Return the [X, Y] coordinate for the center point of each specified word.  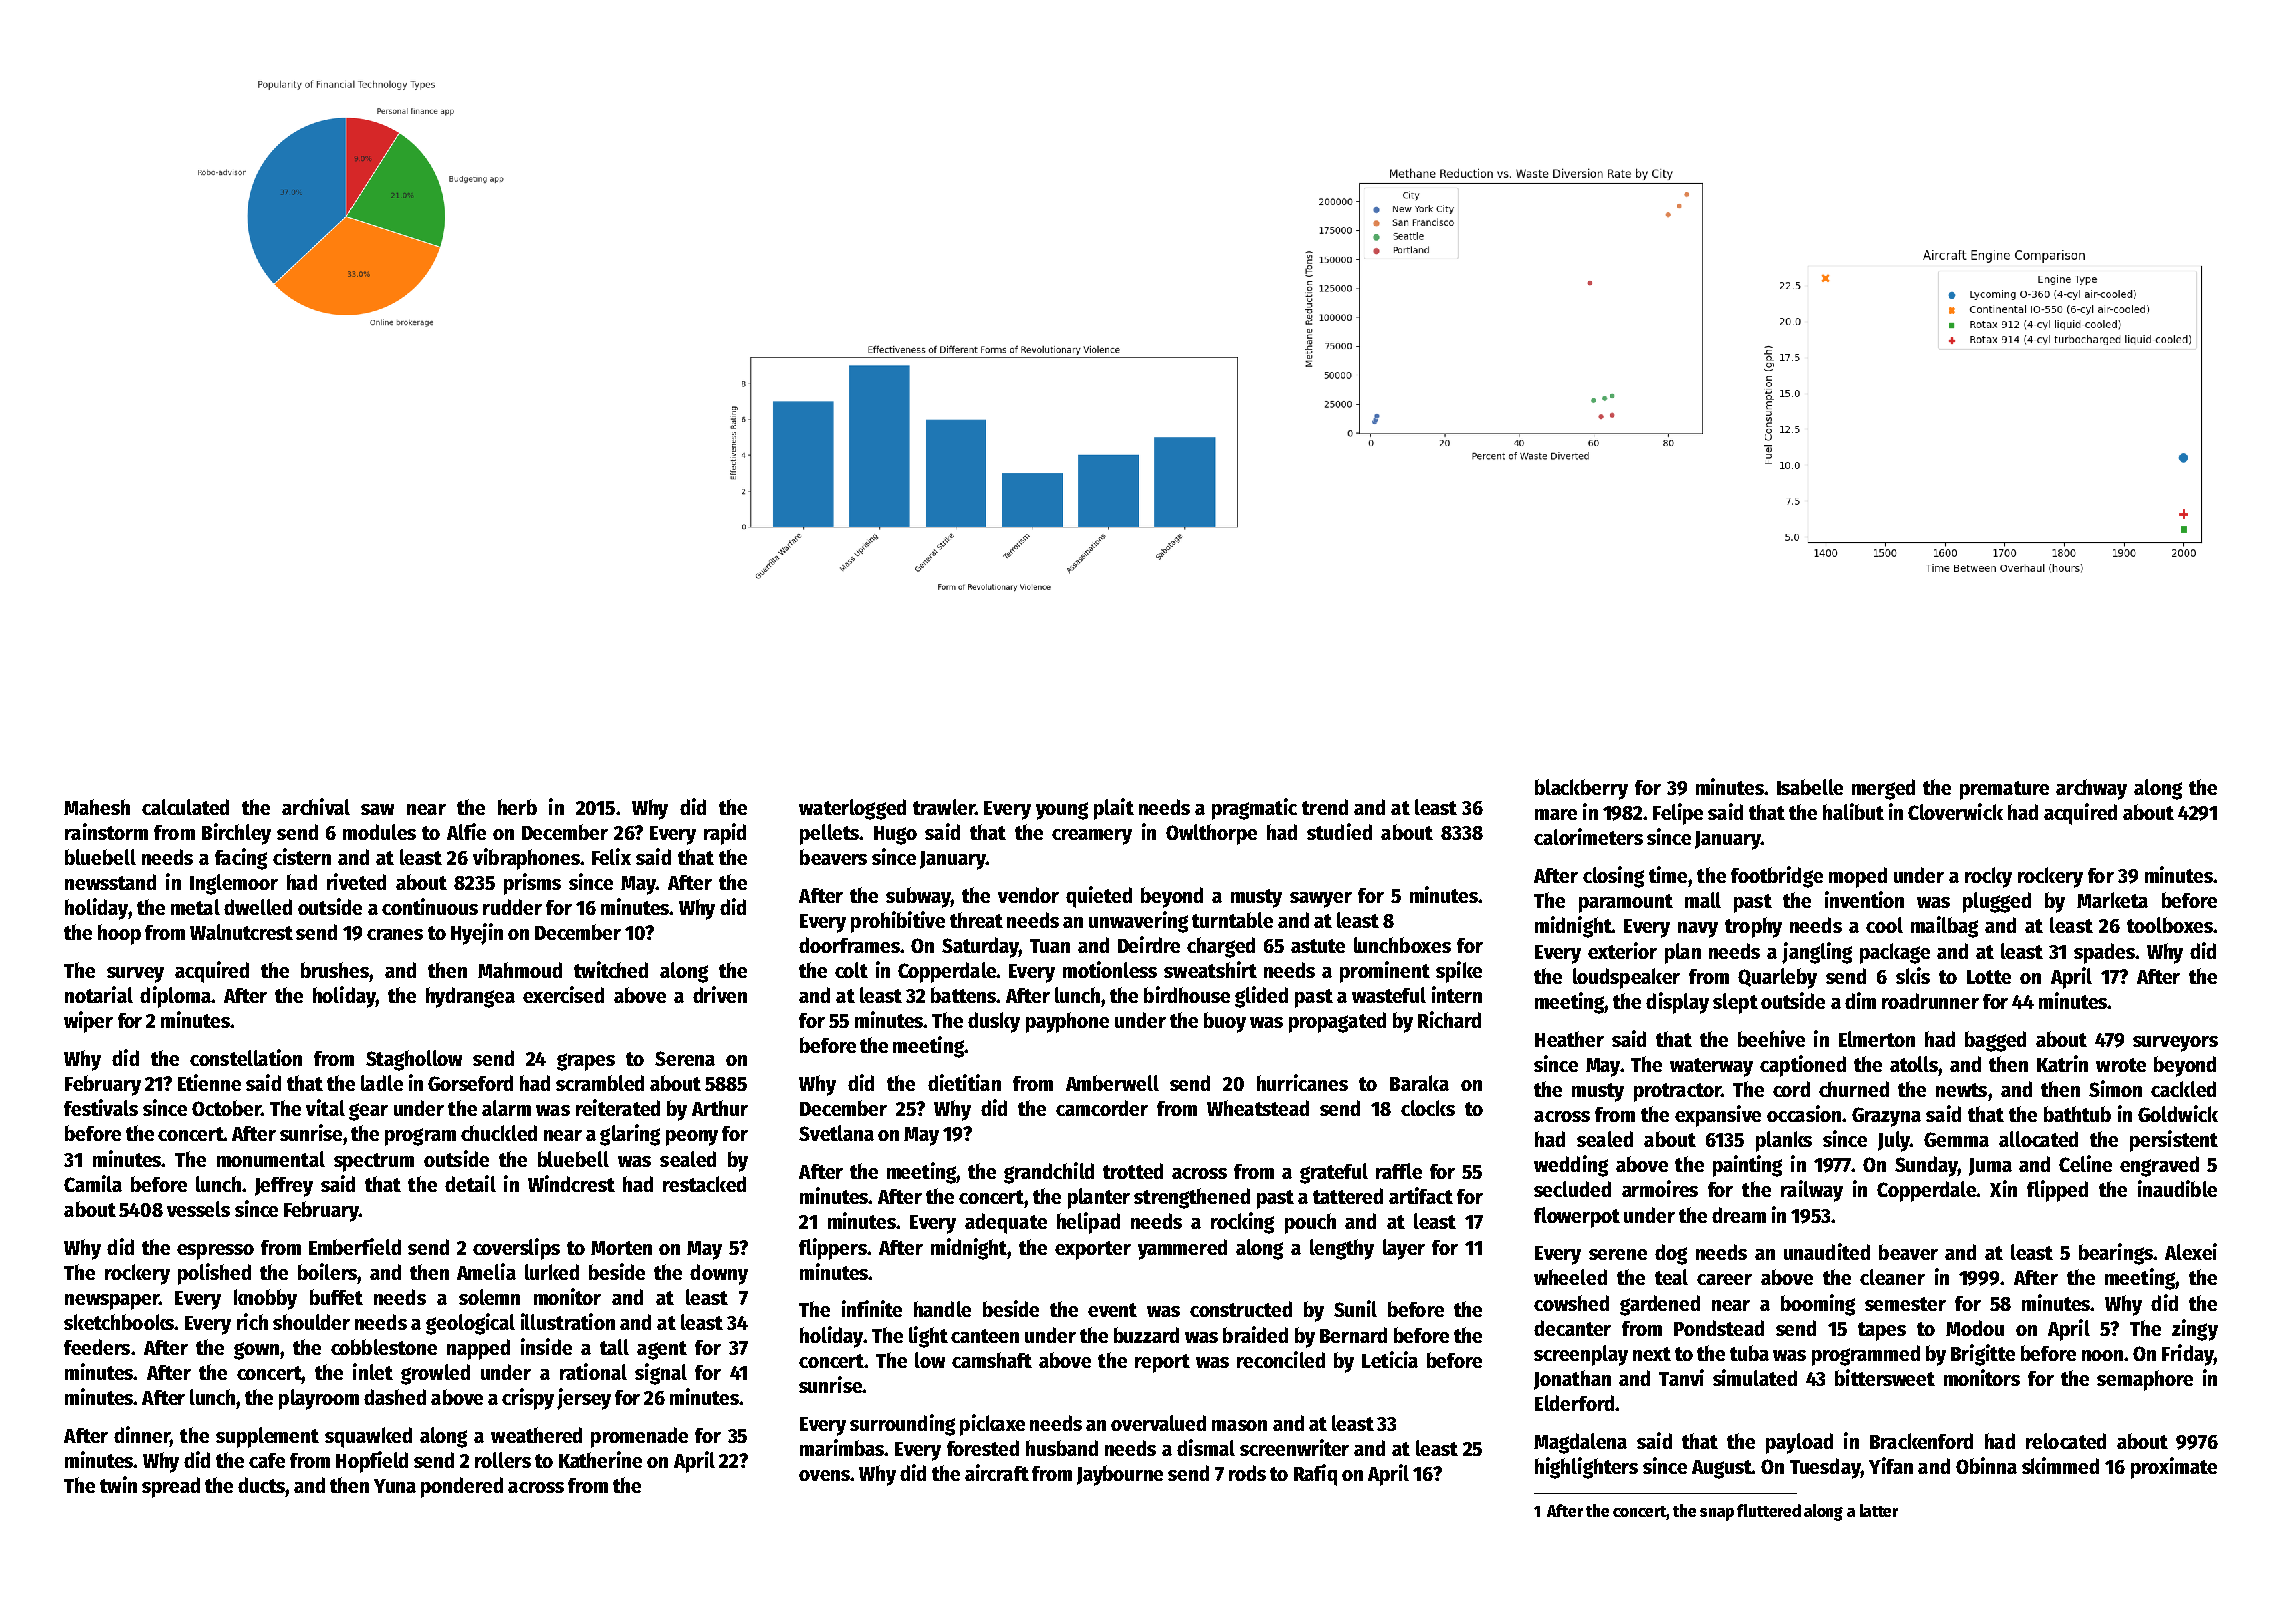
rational [593, 1371]
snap [1717, 1514]
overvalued [1158, 1423]
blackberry [1581, 789]
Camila [93, 1183]
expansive [1718, 1116]
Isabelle [1810, 787]
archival [316, 806]
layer [1404, 1249]
